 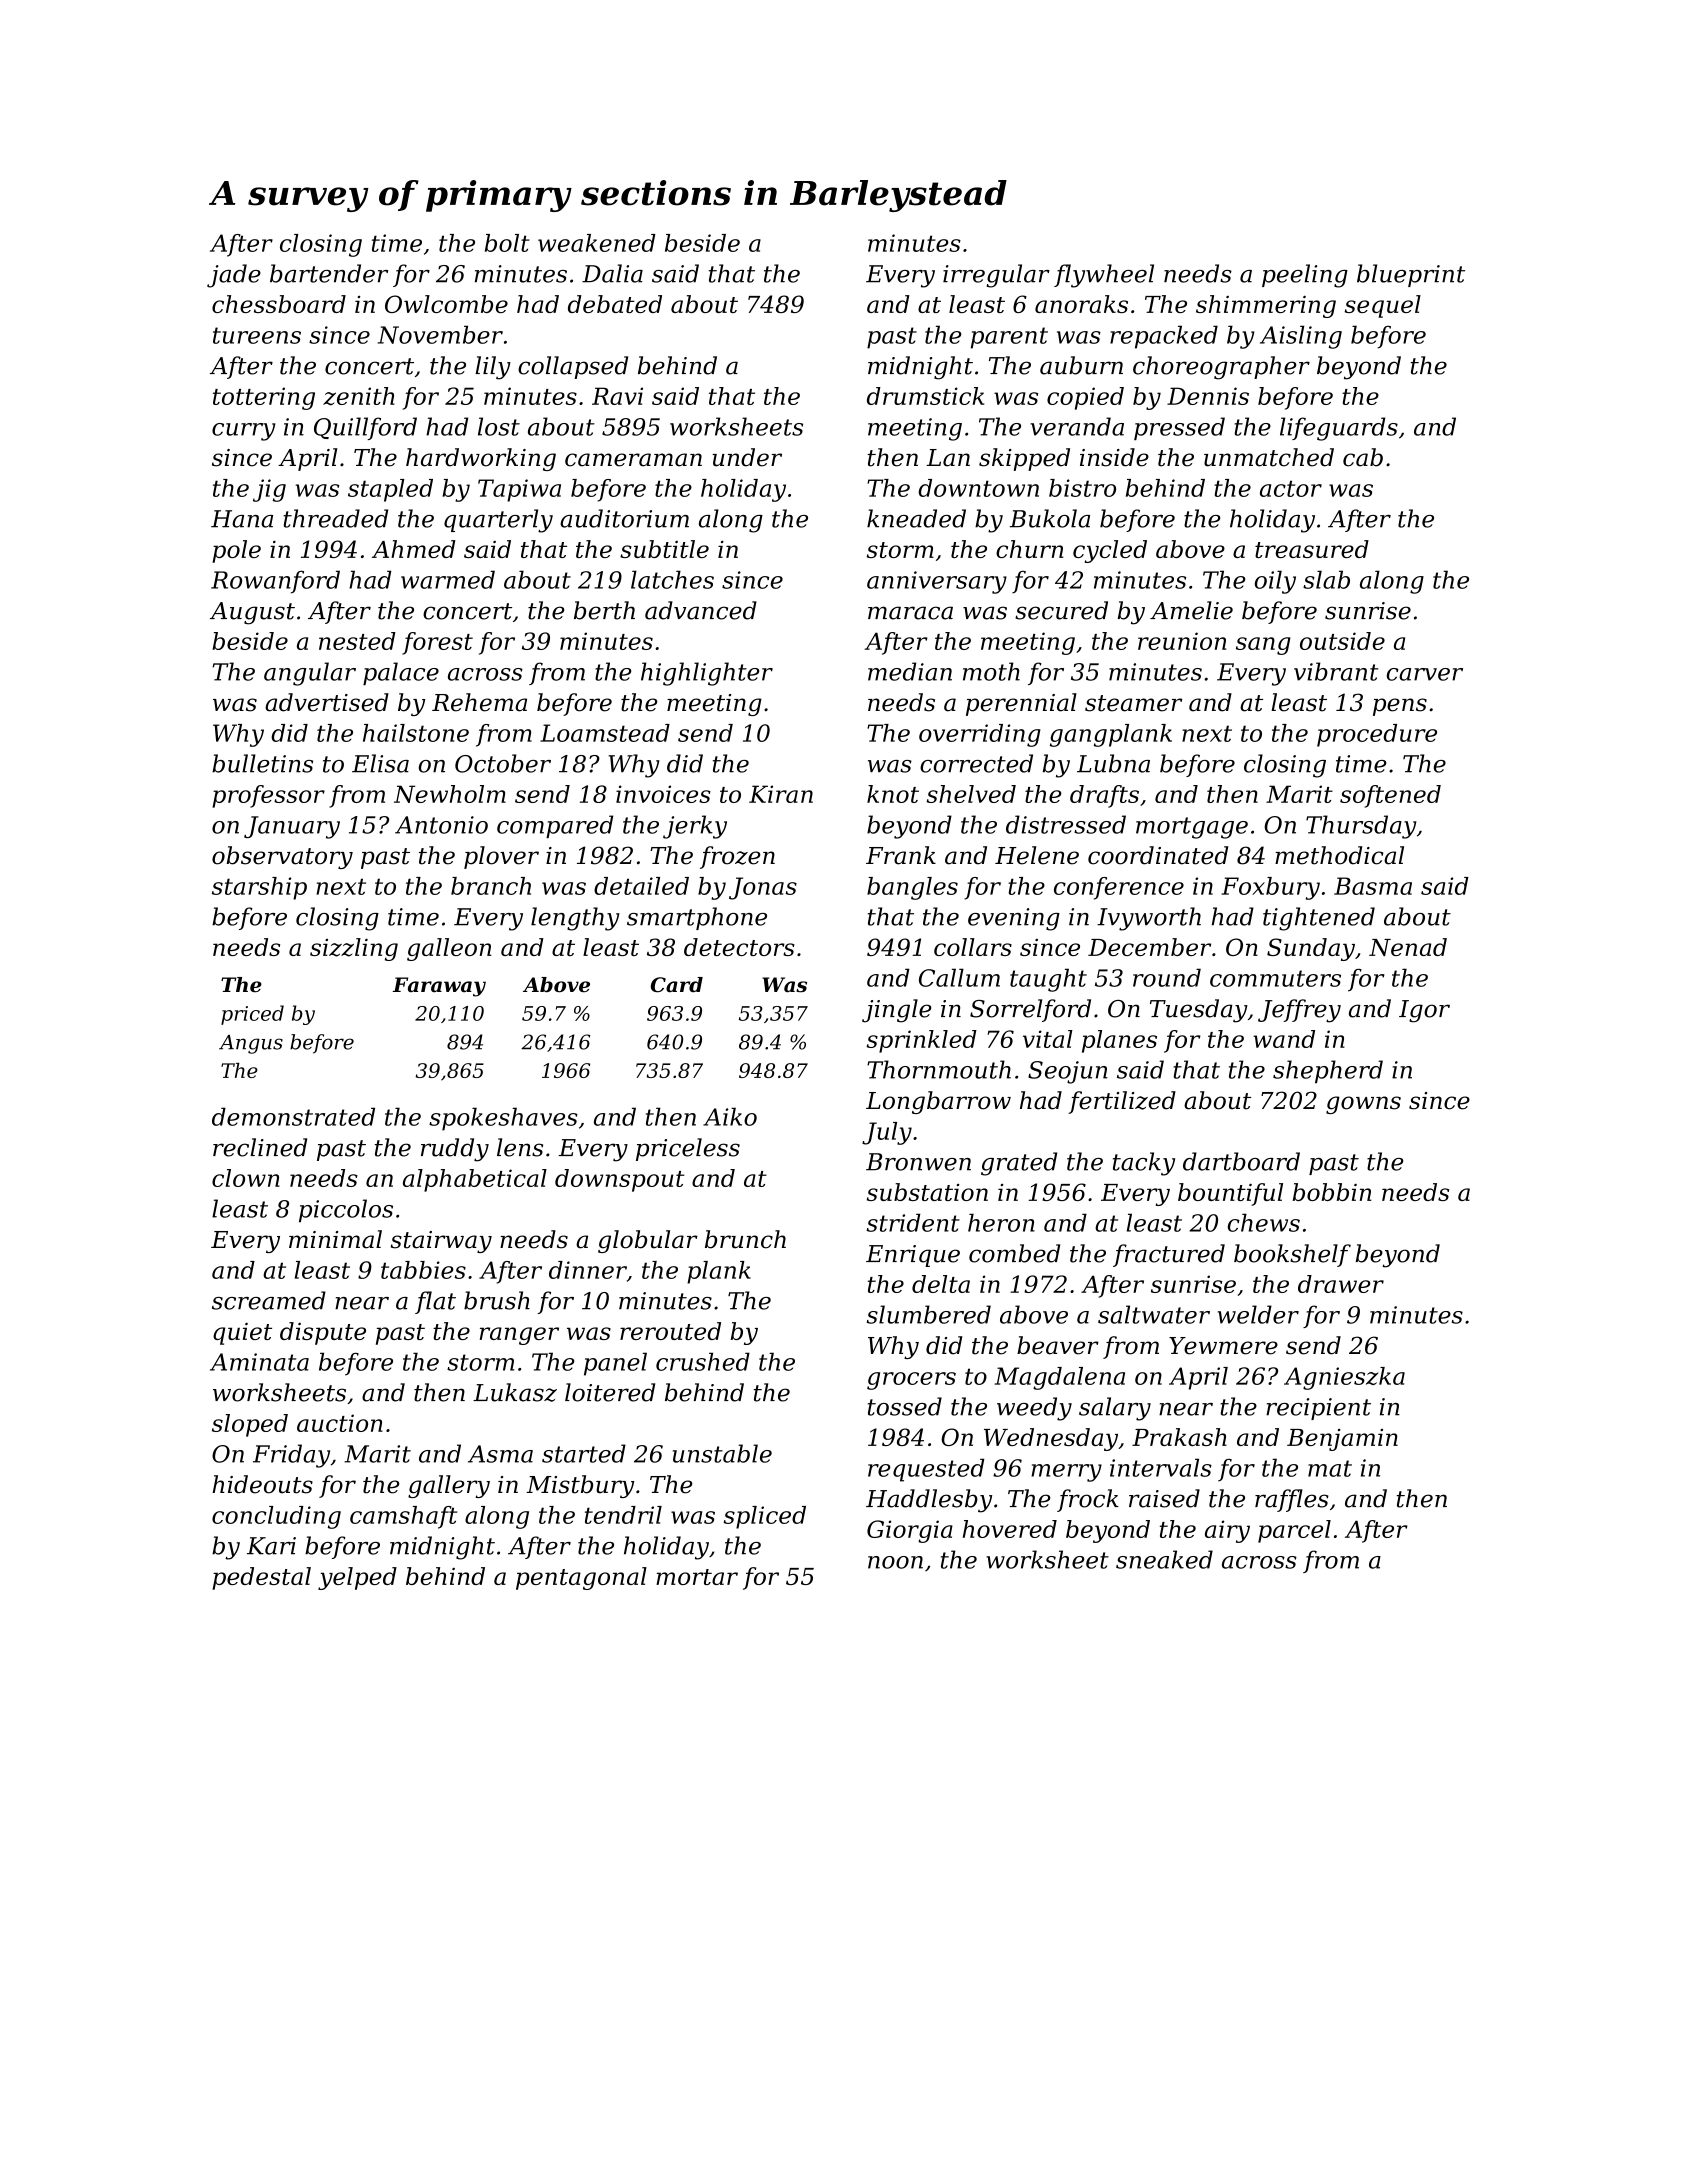 I want to click on dinner, so click(x=588, y=1270).
